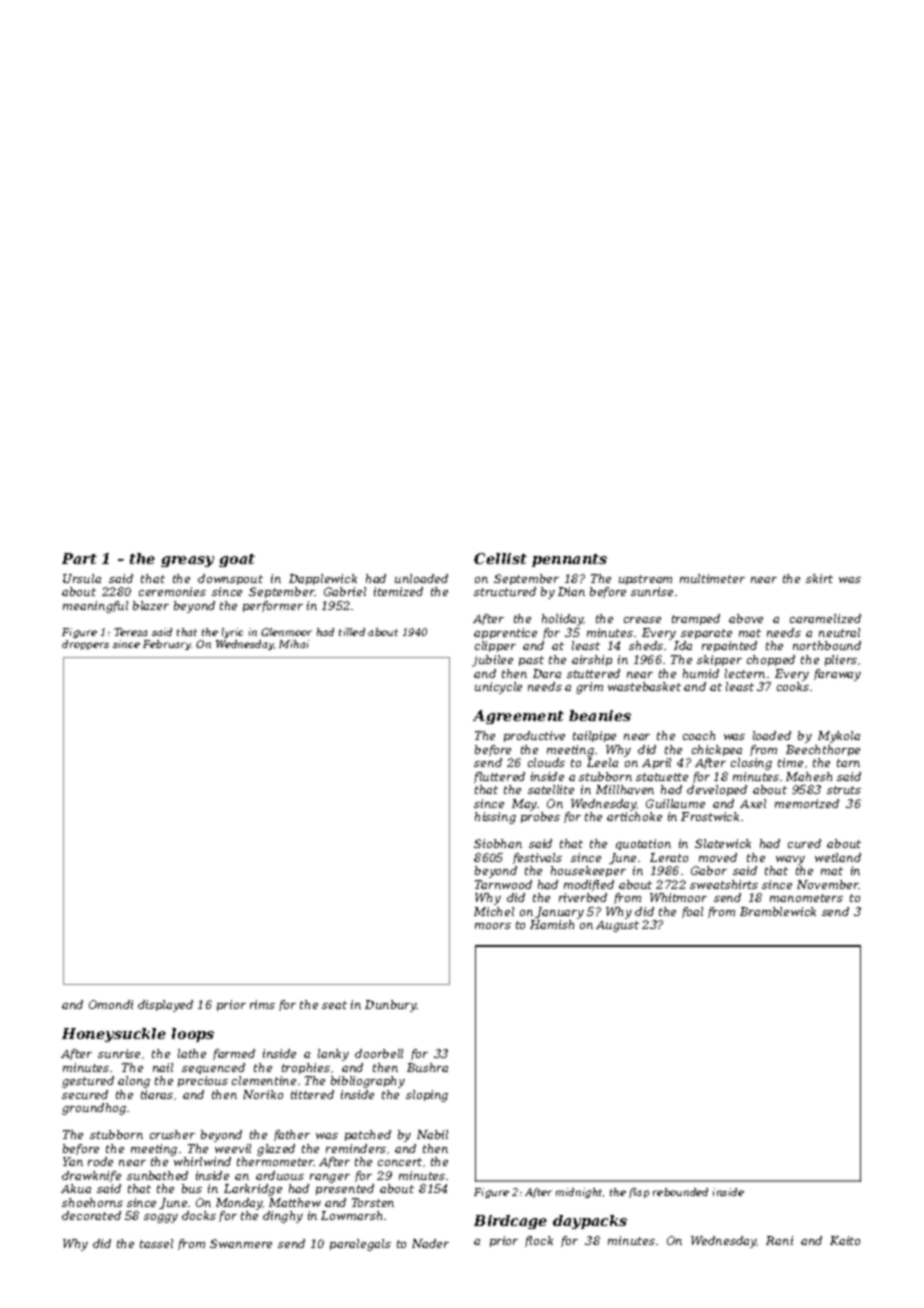 This document has height=1308, width=924. I want to click on Part, so click(79, 558).
